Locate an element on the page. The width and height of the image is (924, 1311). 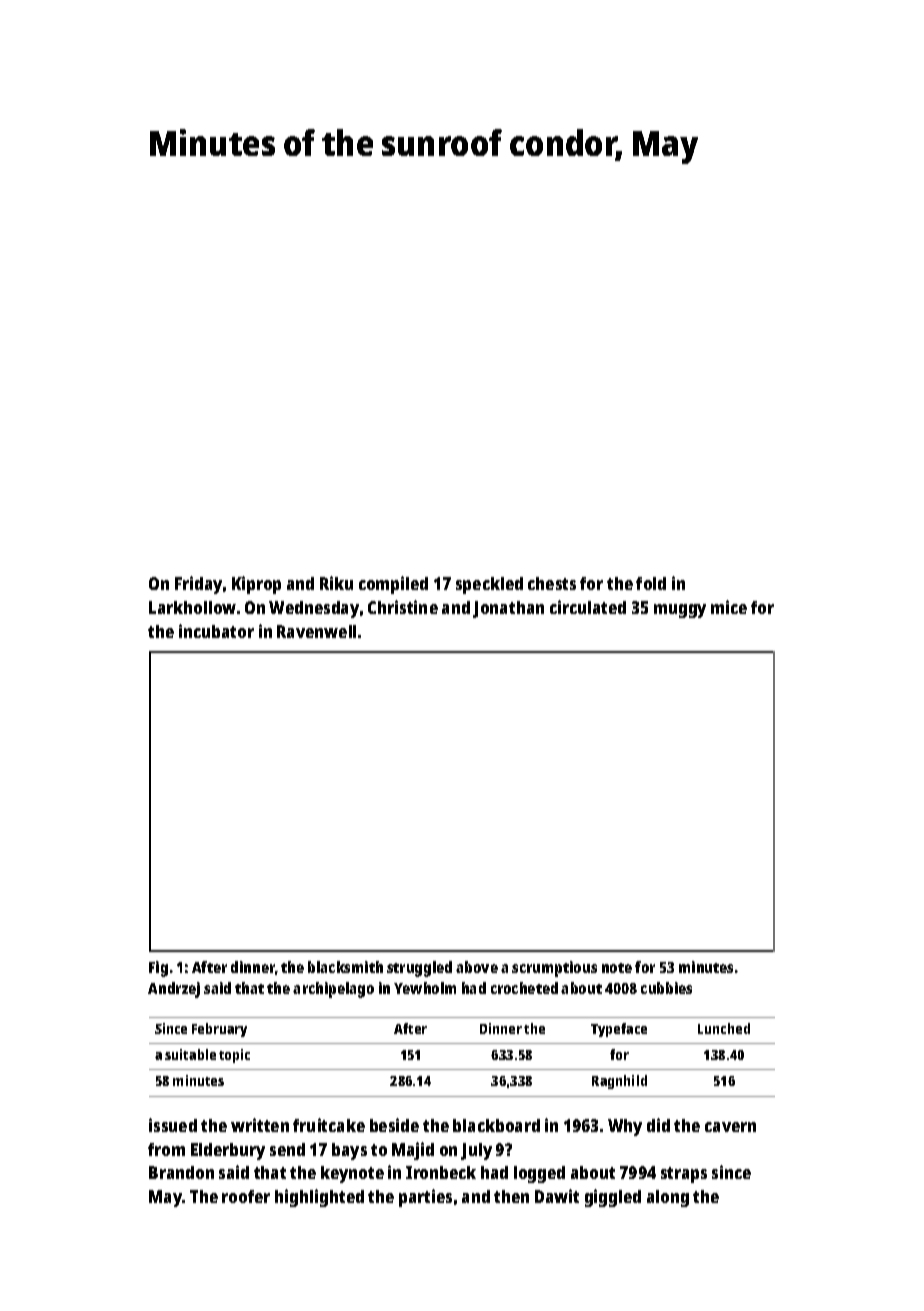
Ravenwell is located at coordinates (316, 631).
